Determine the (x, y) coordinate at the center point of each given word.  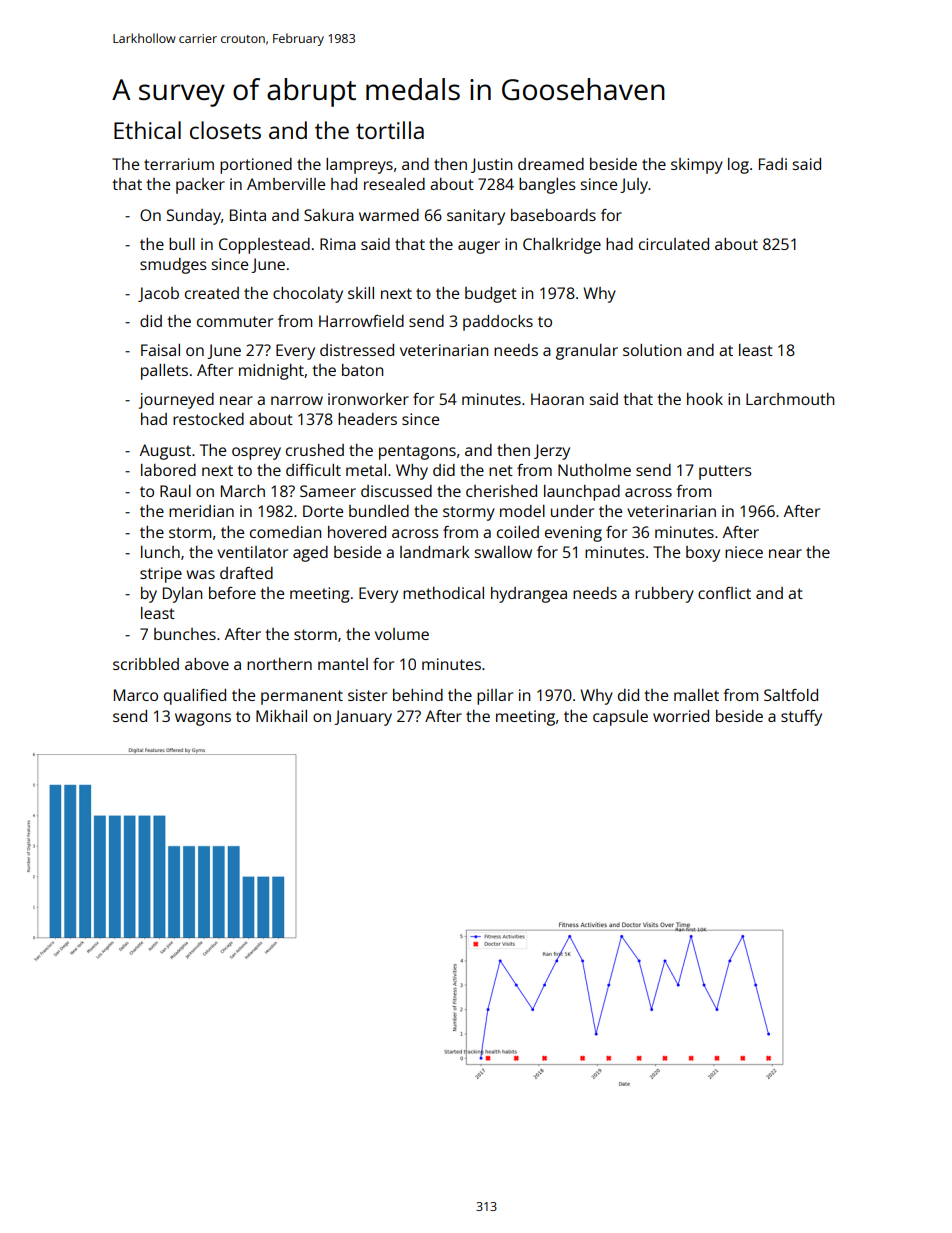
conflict (724, 593)
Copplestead (264, 246)
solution (652, 350)
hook (705, 399)
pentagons (417, 452)
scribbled (146, 664)
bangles (547, 186)
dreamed (551, 164)
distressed (357, 350)
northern (279, 664)
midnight (271, 372)
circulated (674, 244)
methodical (443, 593)
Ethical (147, 130)
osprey (256, 453)
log (738, 166)
